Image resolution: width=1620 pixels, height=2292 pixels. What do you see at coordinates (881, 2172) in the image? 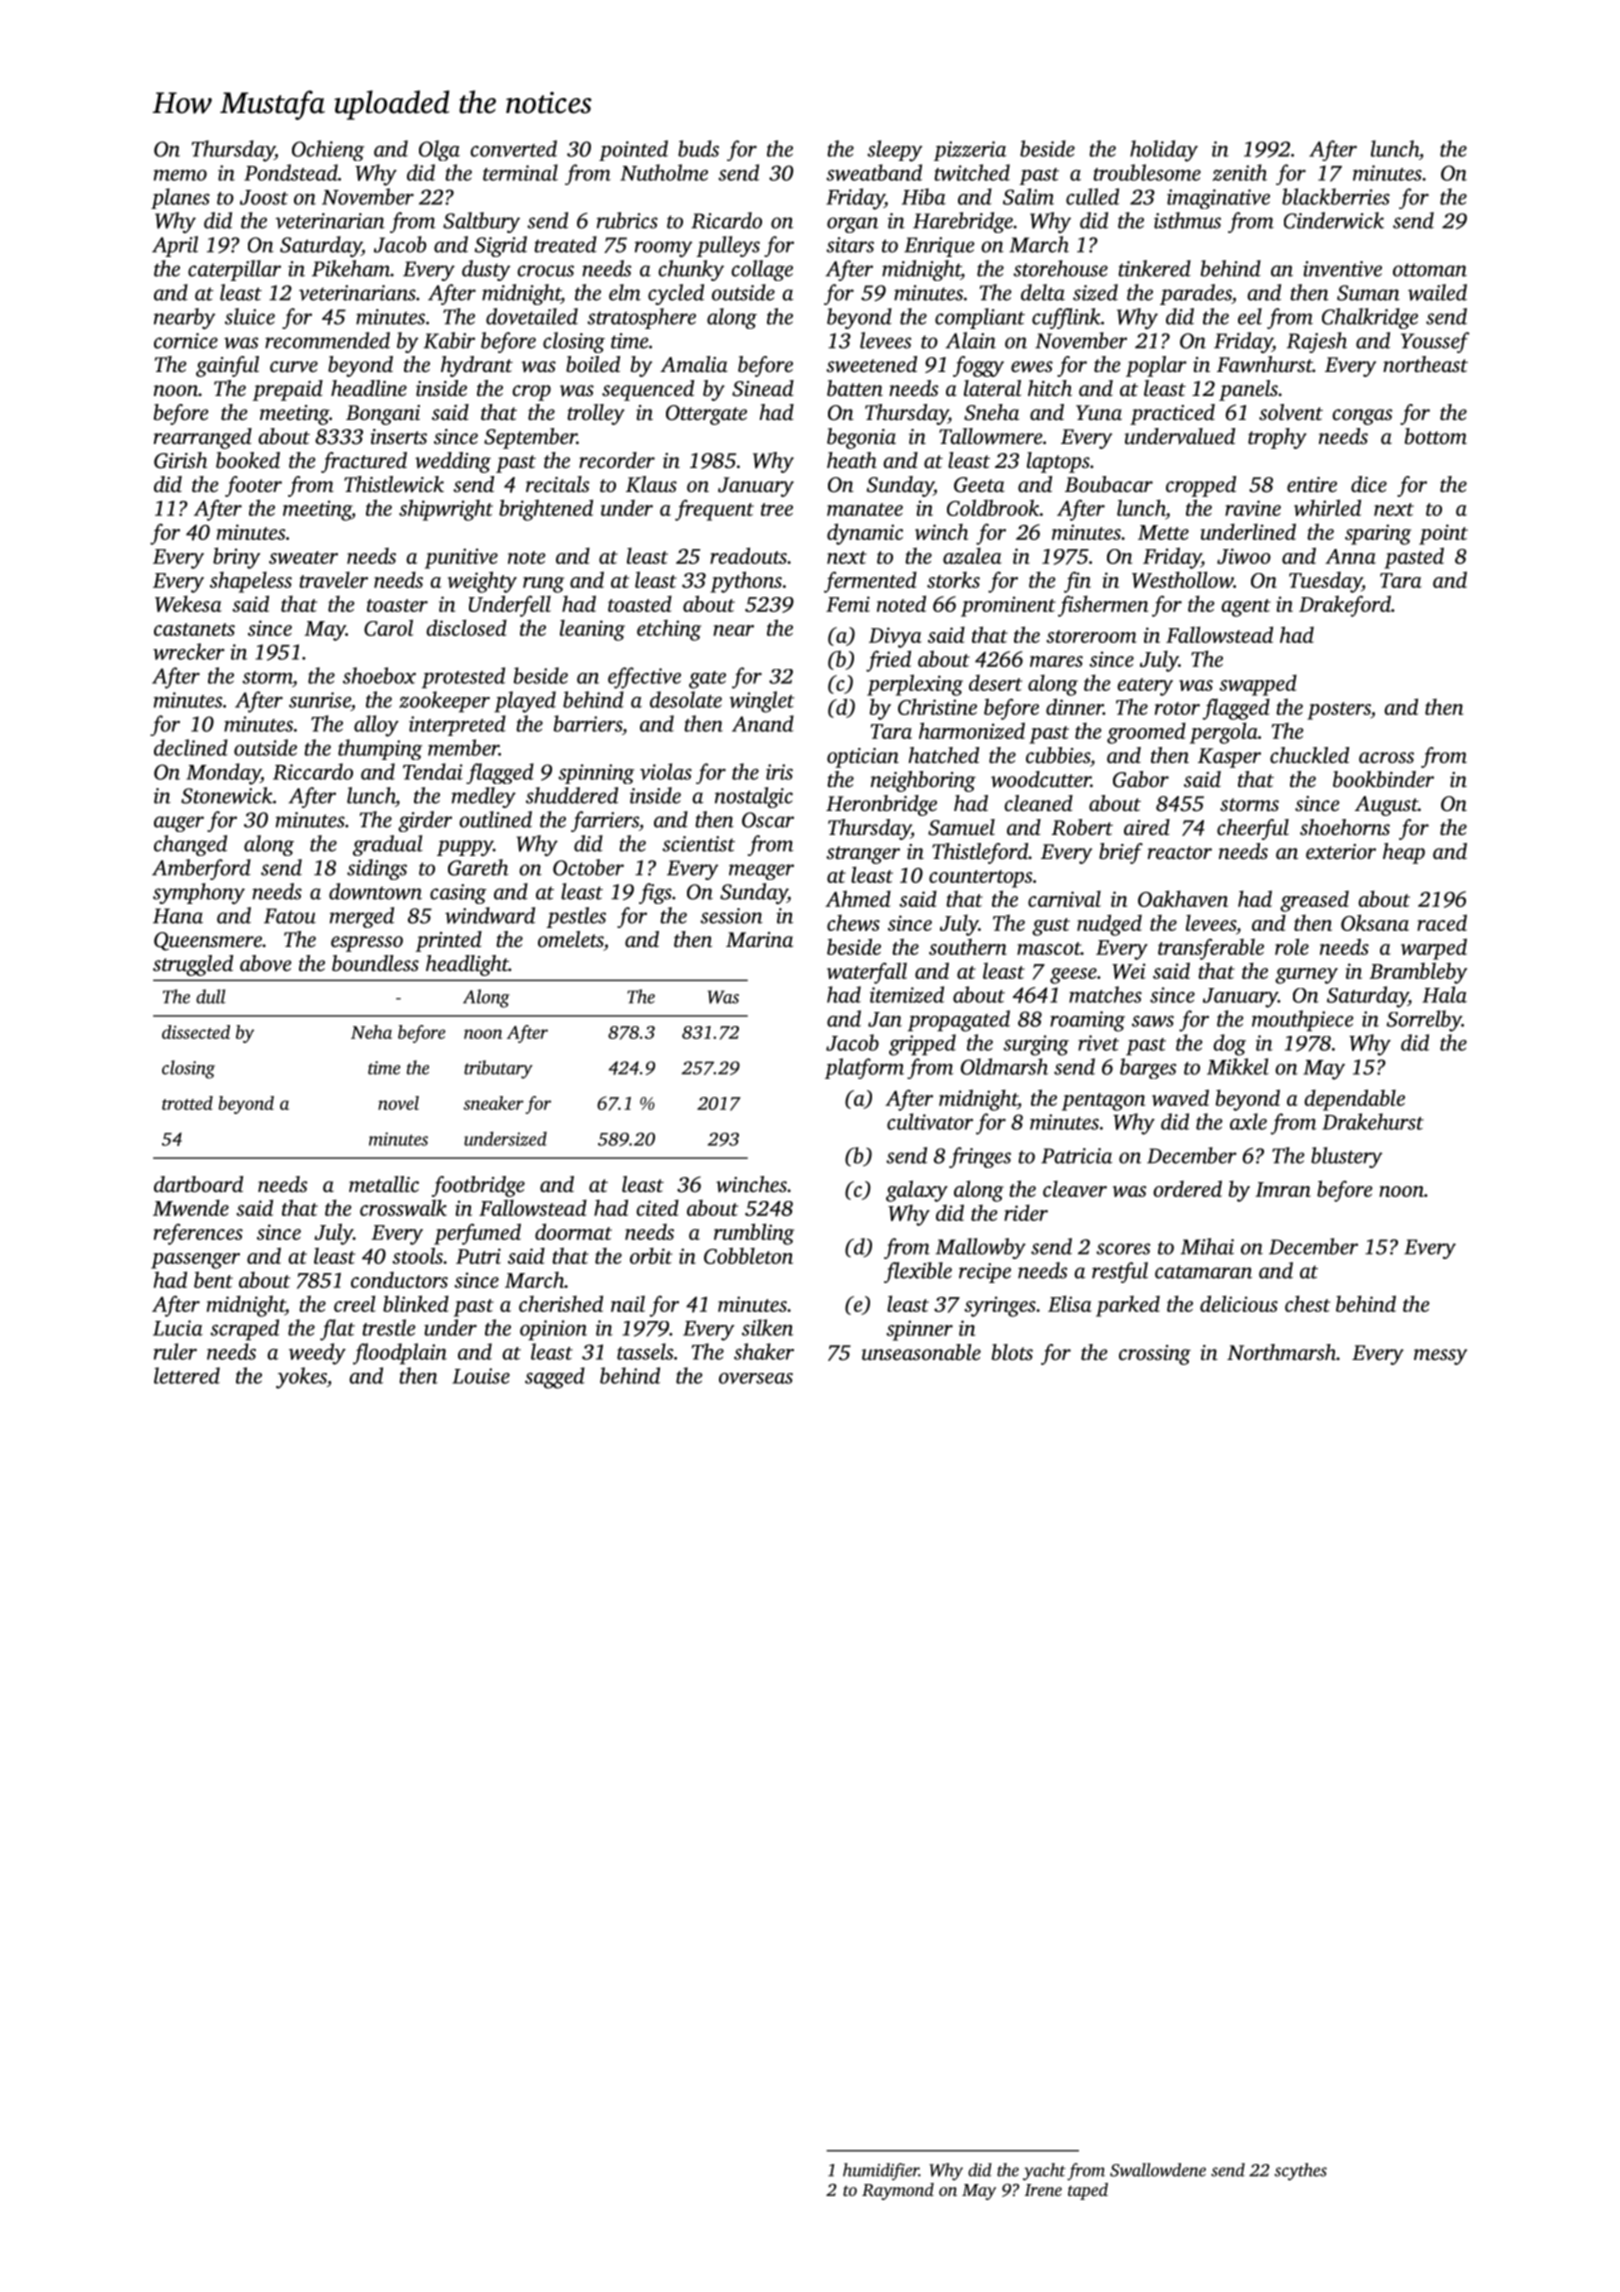
I see `humidifier` at bounding box center [881, 2172].
